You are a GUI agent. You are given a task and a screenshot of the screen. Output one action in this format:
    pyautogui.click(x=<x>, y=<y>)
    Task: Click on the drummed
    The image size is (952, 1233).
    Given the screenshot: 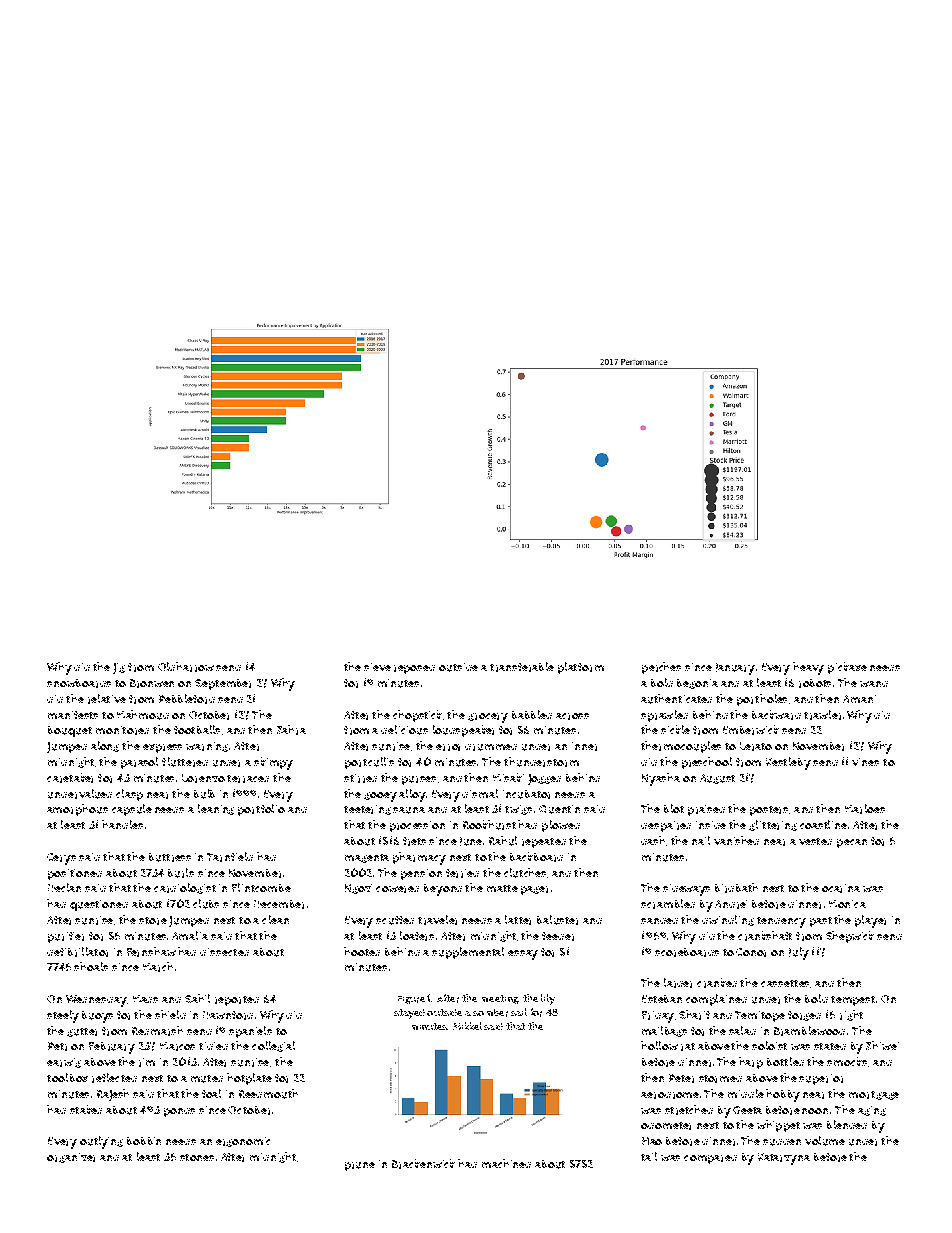 What is the action you would take?
    pyautogui.click(x=491, y=747)
